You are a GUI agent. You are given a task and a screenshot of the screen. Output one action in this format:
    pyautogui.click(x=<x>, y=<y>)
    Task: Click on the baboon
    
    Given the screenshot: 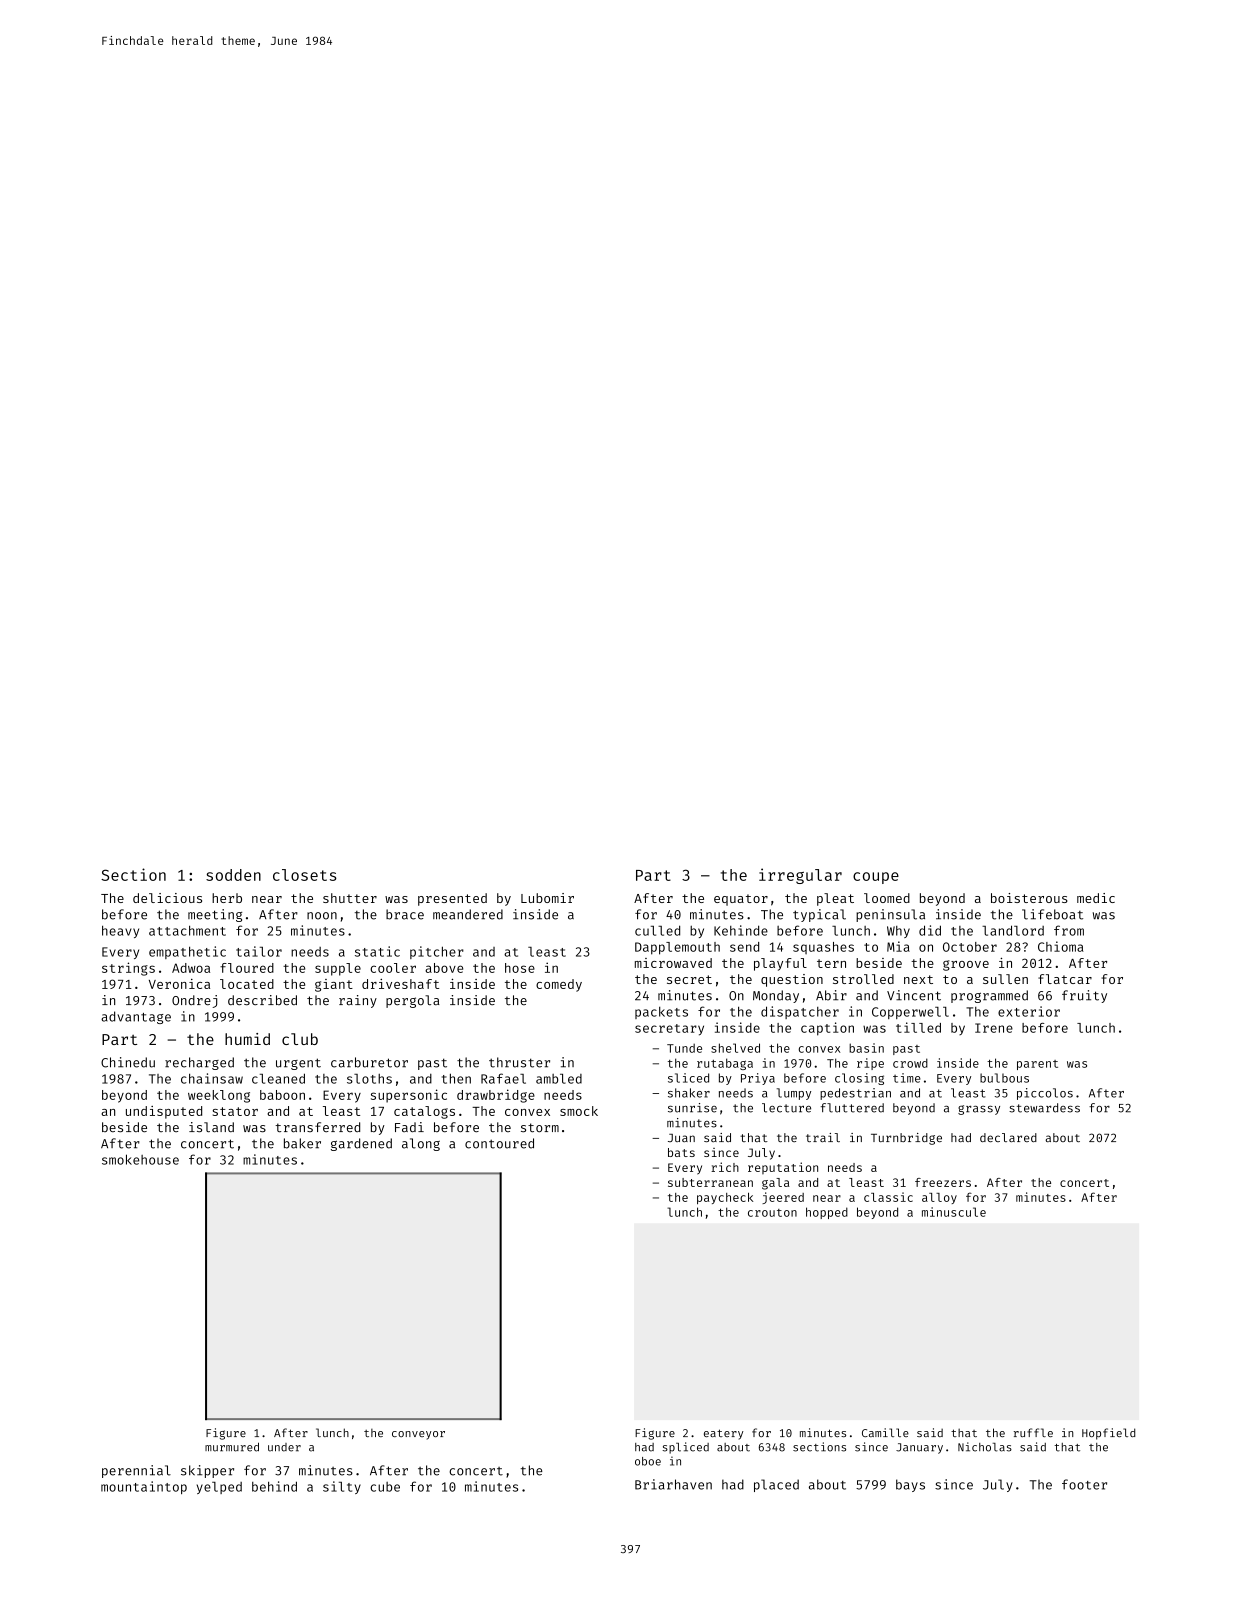 What is the action you would take?
    pyautogui.click(x=282, y=1095)
